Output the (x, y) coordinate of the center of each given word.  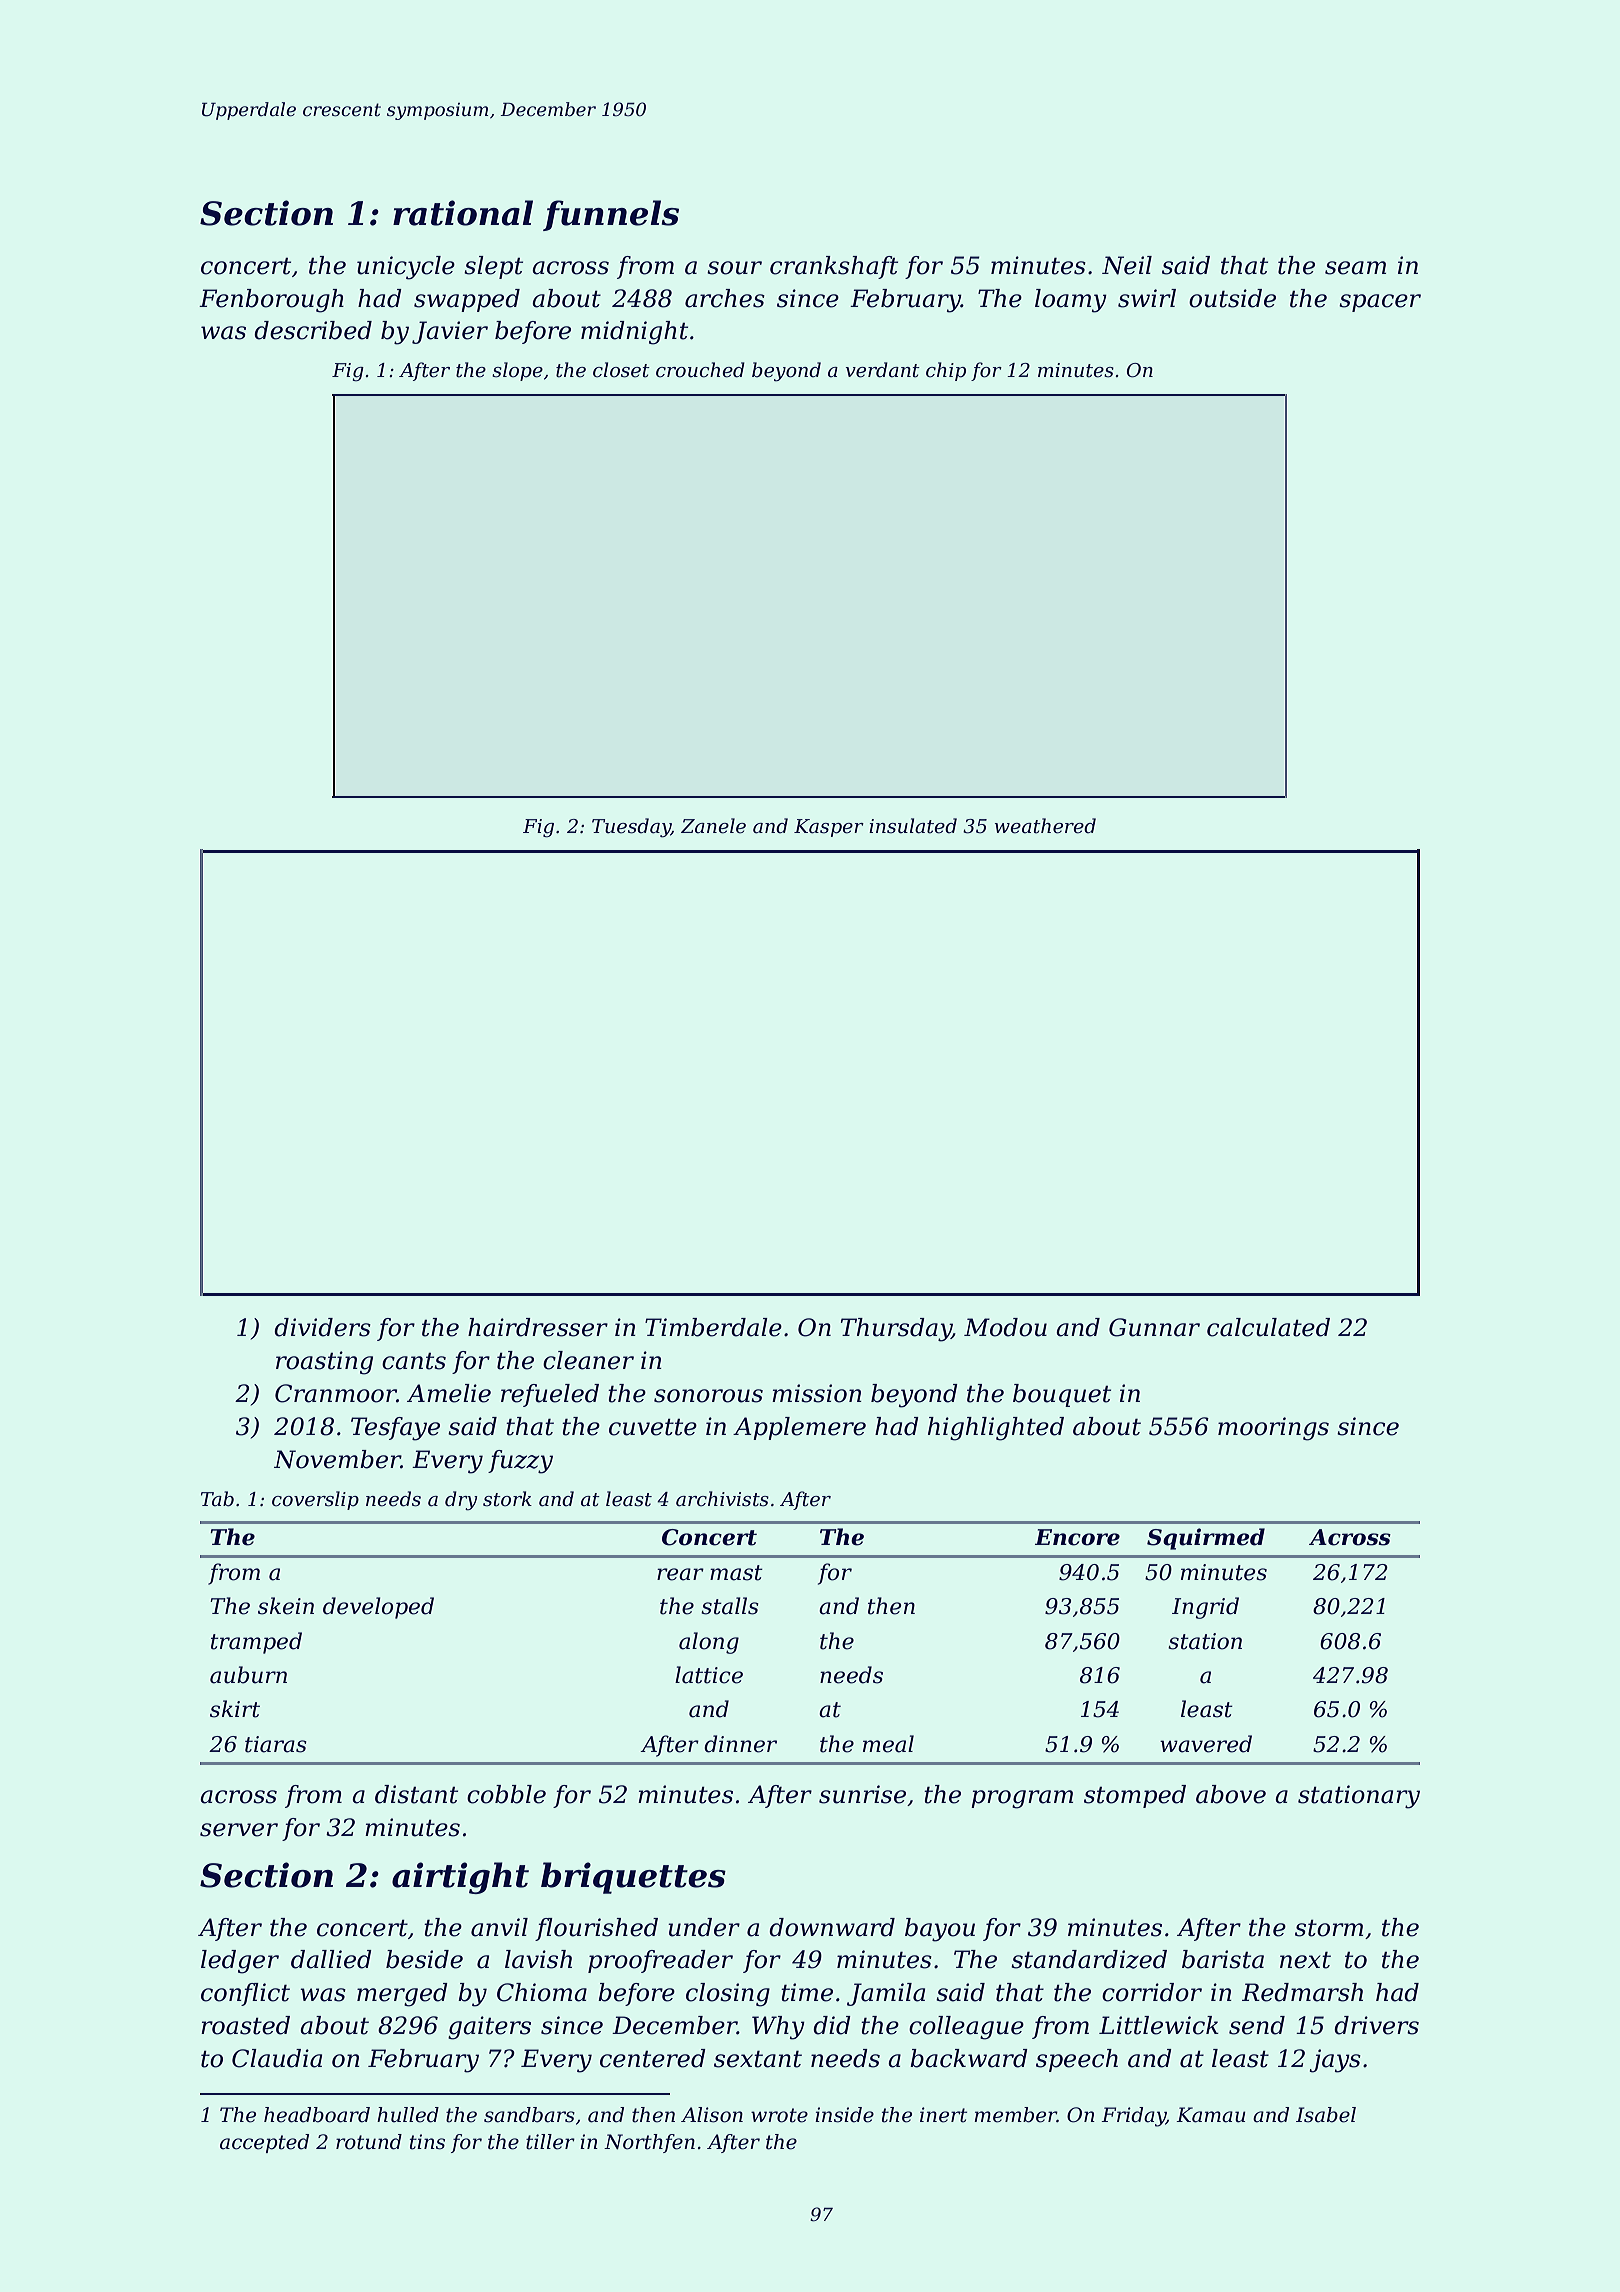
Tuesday (631, 828)
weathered (1045, 826)
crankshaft (834, 267)
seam (1355, 268)
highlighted (996, 1429)
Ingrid (1205, 1608)
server (239, 1830)
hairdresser (538, 1327)
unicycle (406, 268)
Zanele (713, 826)
